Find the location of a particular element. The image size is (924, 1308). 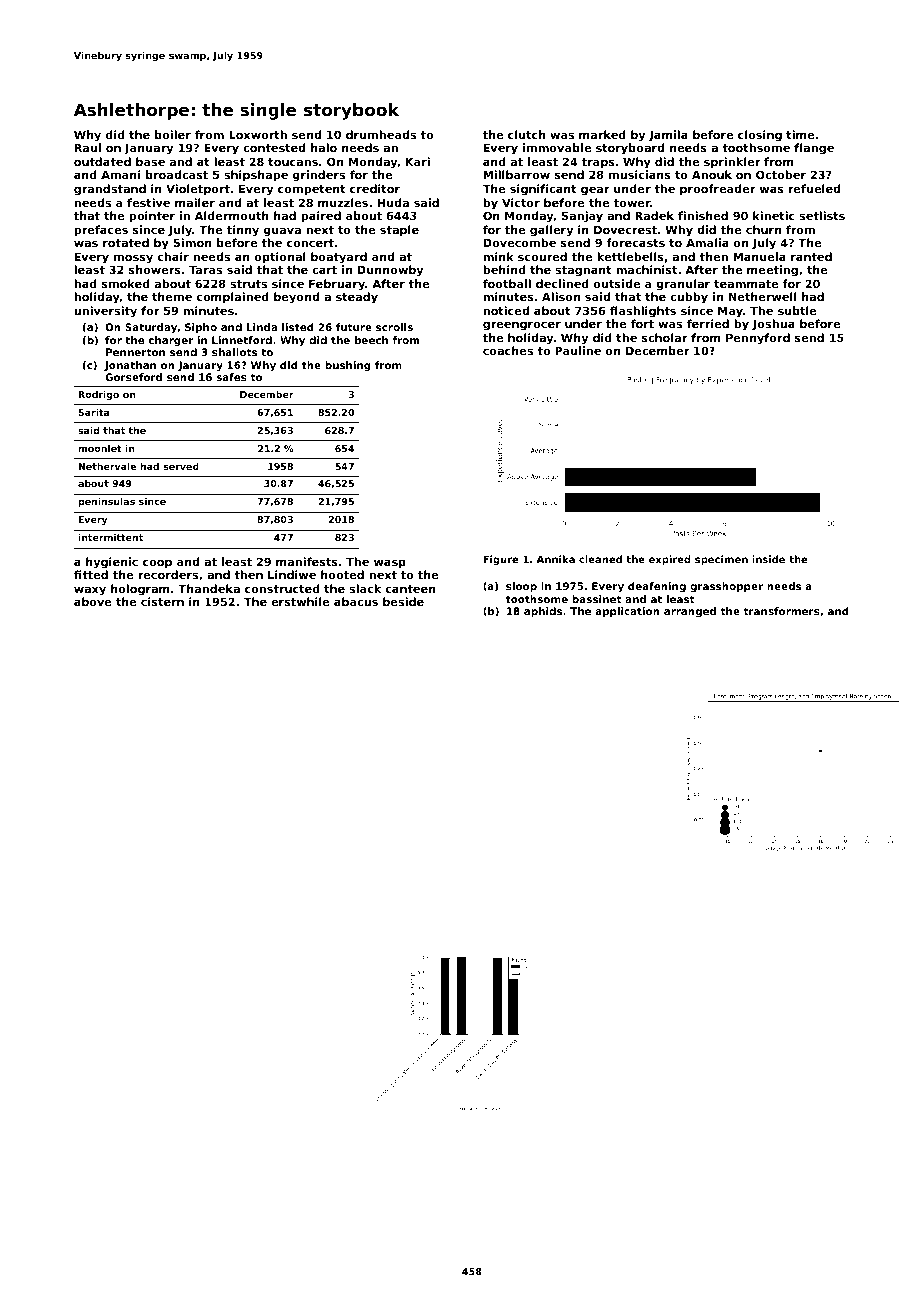

closing is located at coordinates (760, 136).
